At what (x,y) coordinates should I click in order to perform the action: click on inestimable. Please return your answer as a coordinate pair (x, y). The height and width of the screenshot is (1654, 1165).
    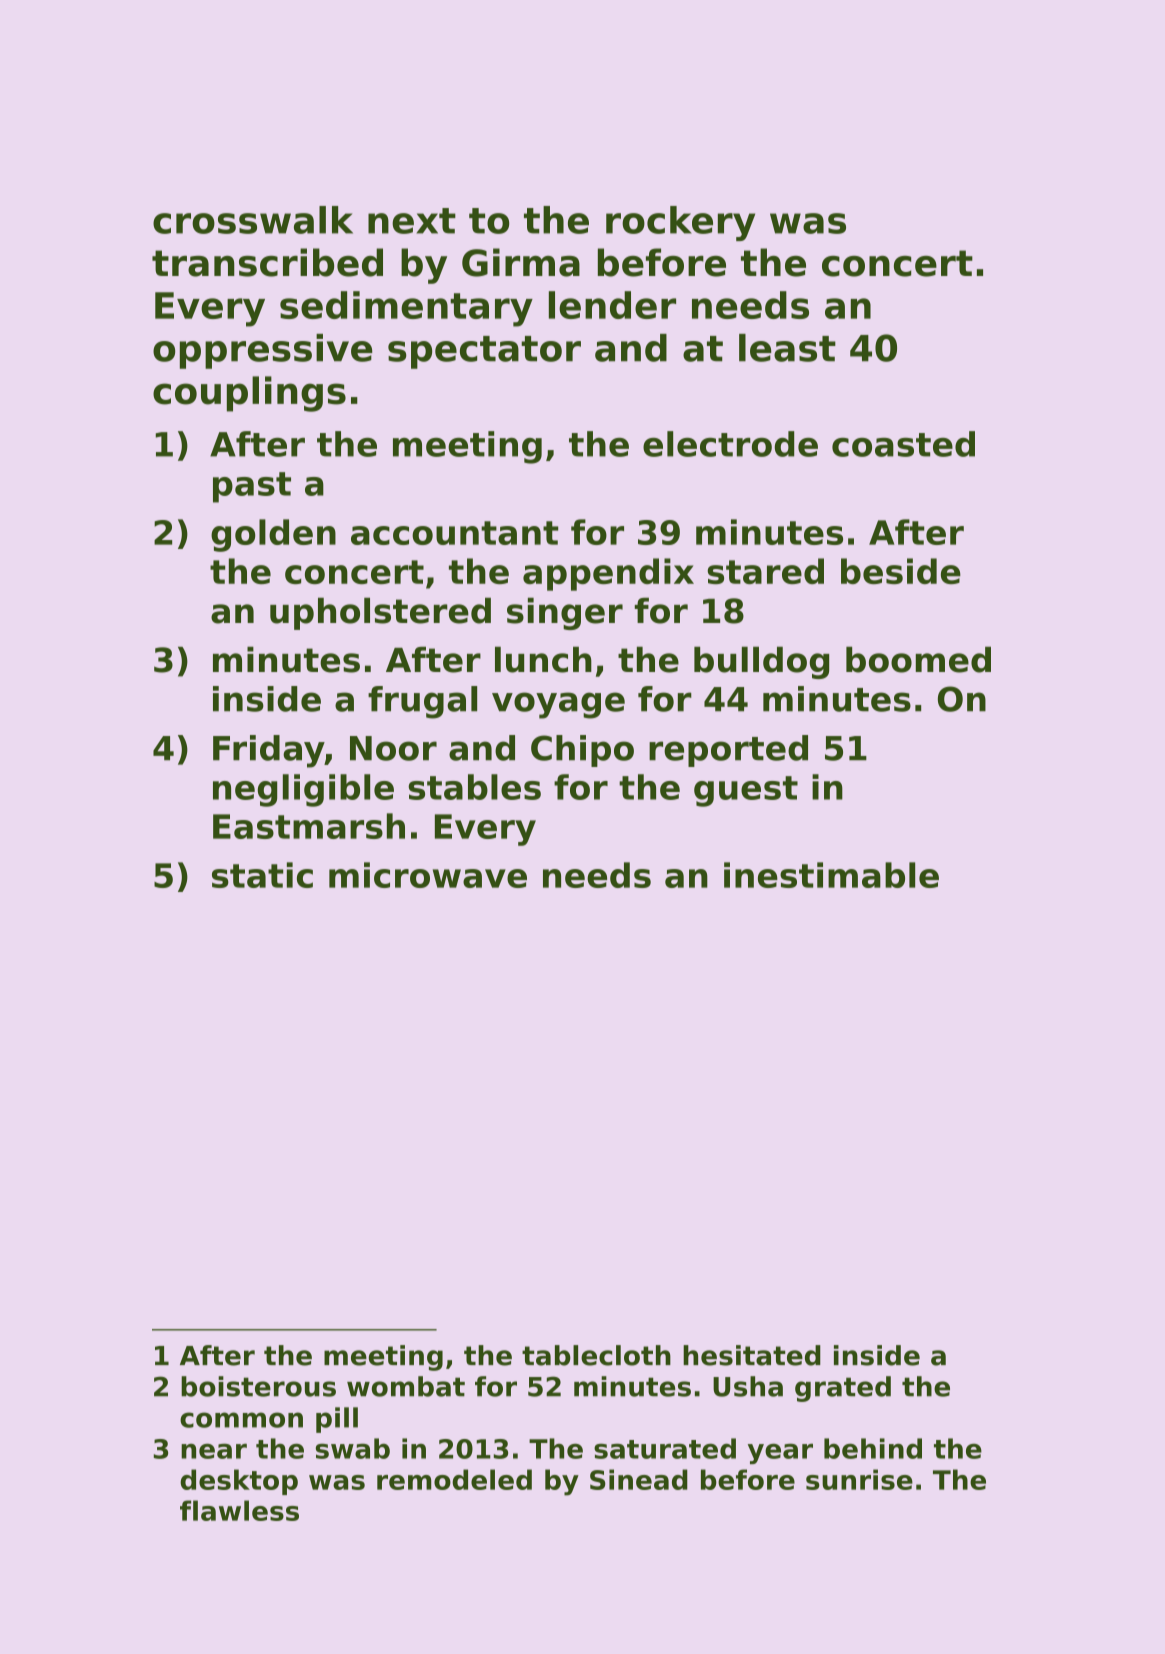
    Looking at the image, I should click on (831, 875).
